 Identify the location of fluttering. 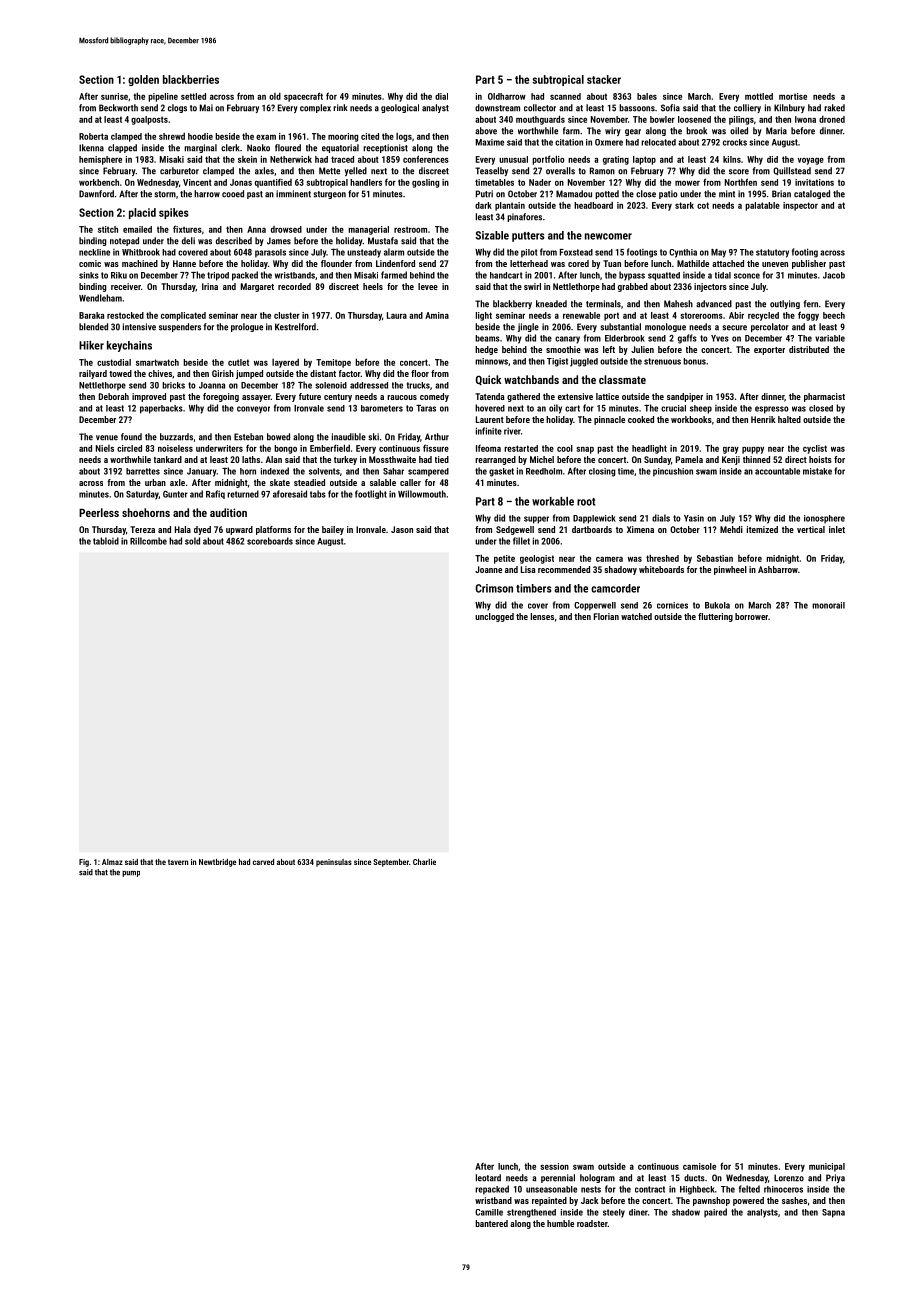
(715, 617).
